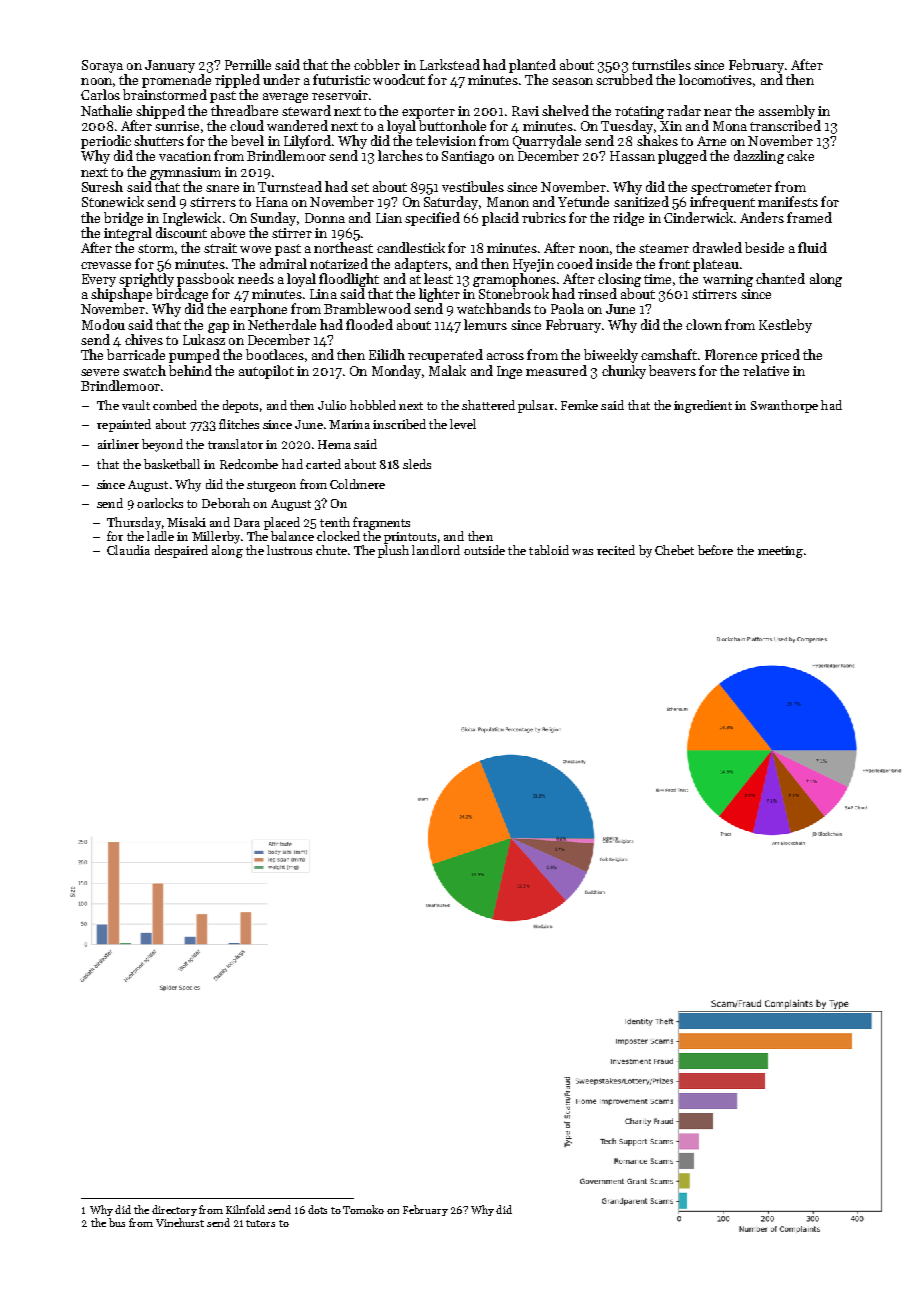 This page has height=1314, width=924. Describe the element at coordinates (484, 550) in the page. I see `outside` at that location.
